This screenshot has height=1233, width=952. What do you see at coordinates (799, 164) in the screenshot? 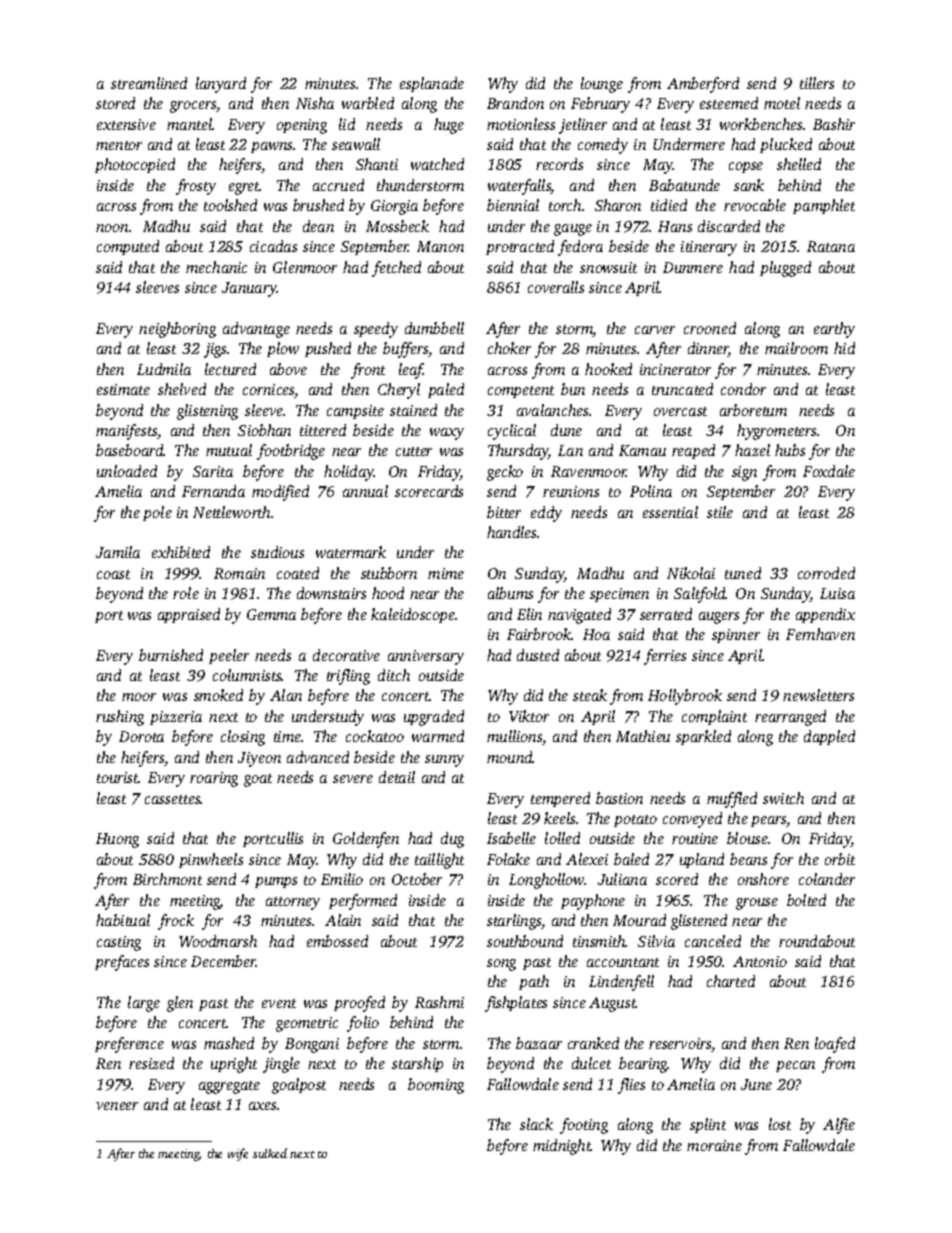
I see `shelled` at bounding box center [799, 164].
